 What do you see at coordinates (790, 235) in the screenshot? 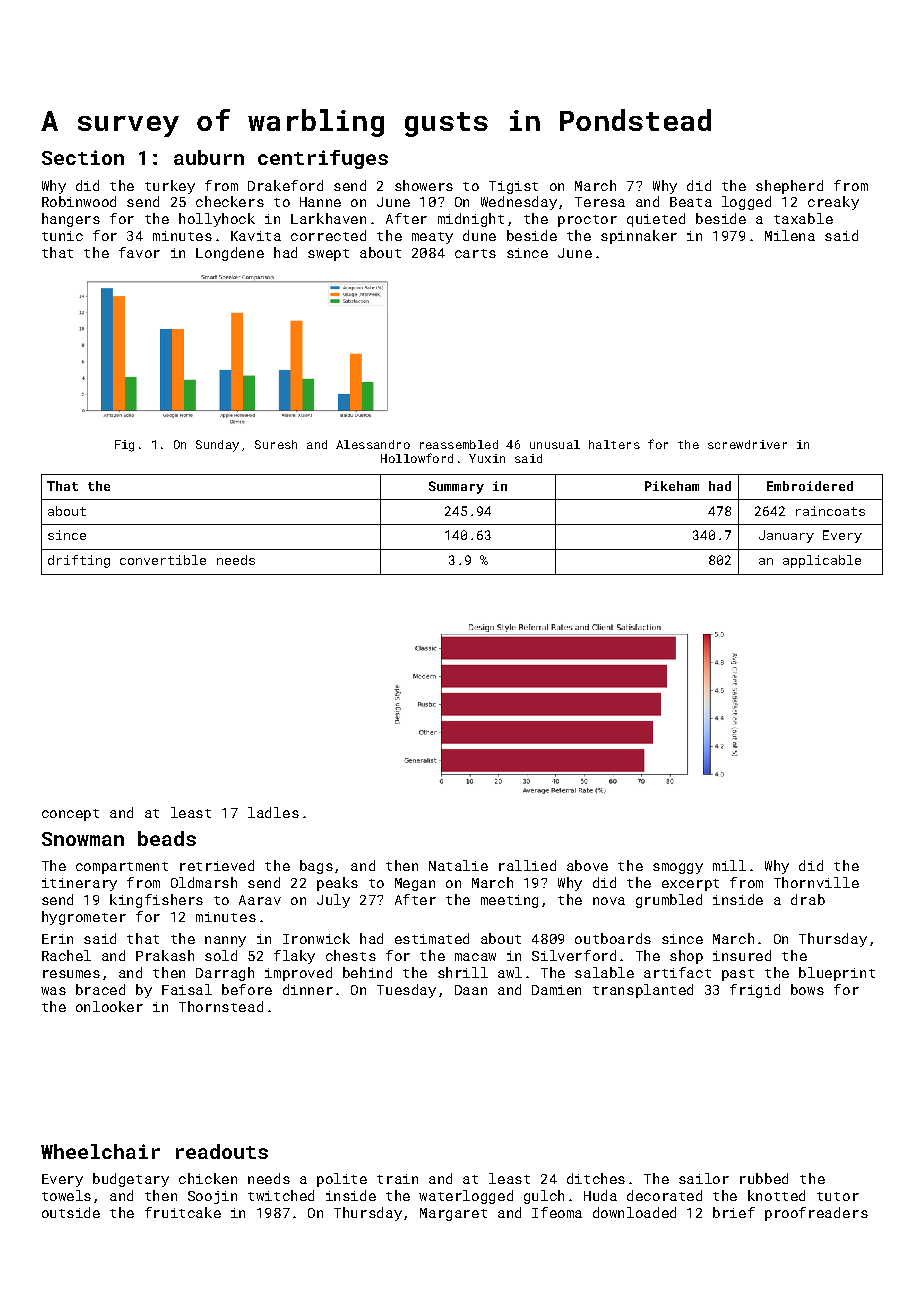
I see `Milena` at bounding box center [790, 235].
